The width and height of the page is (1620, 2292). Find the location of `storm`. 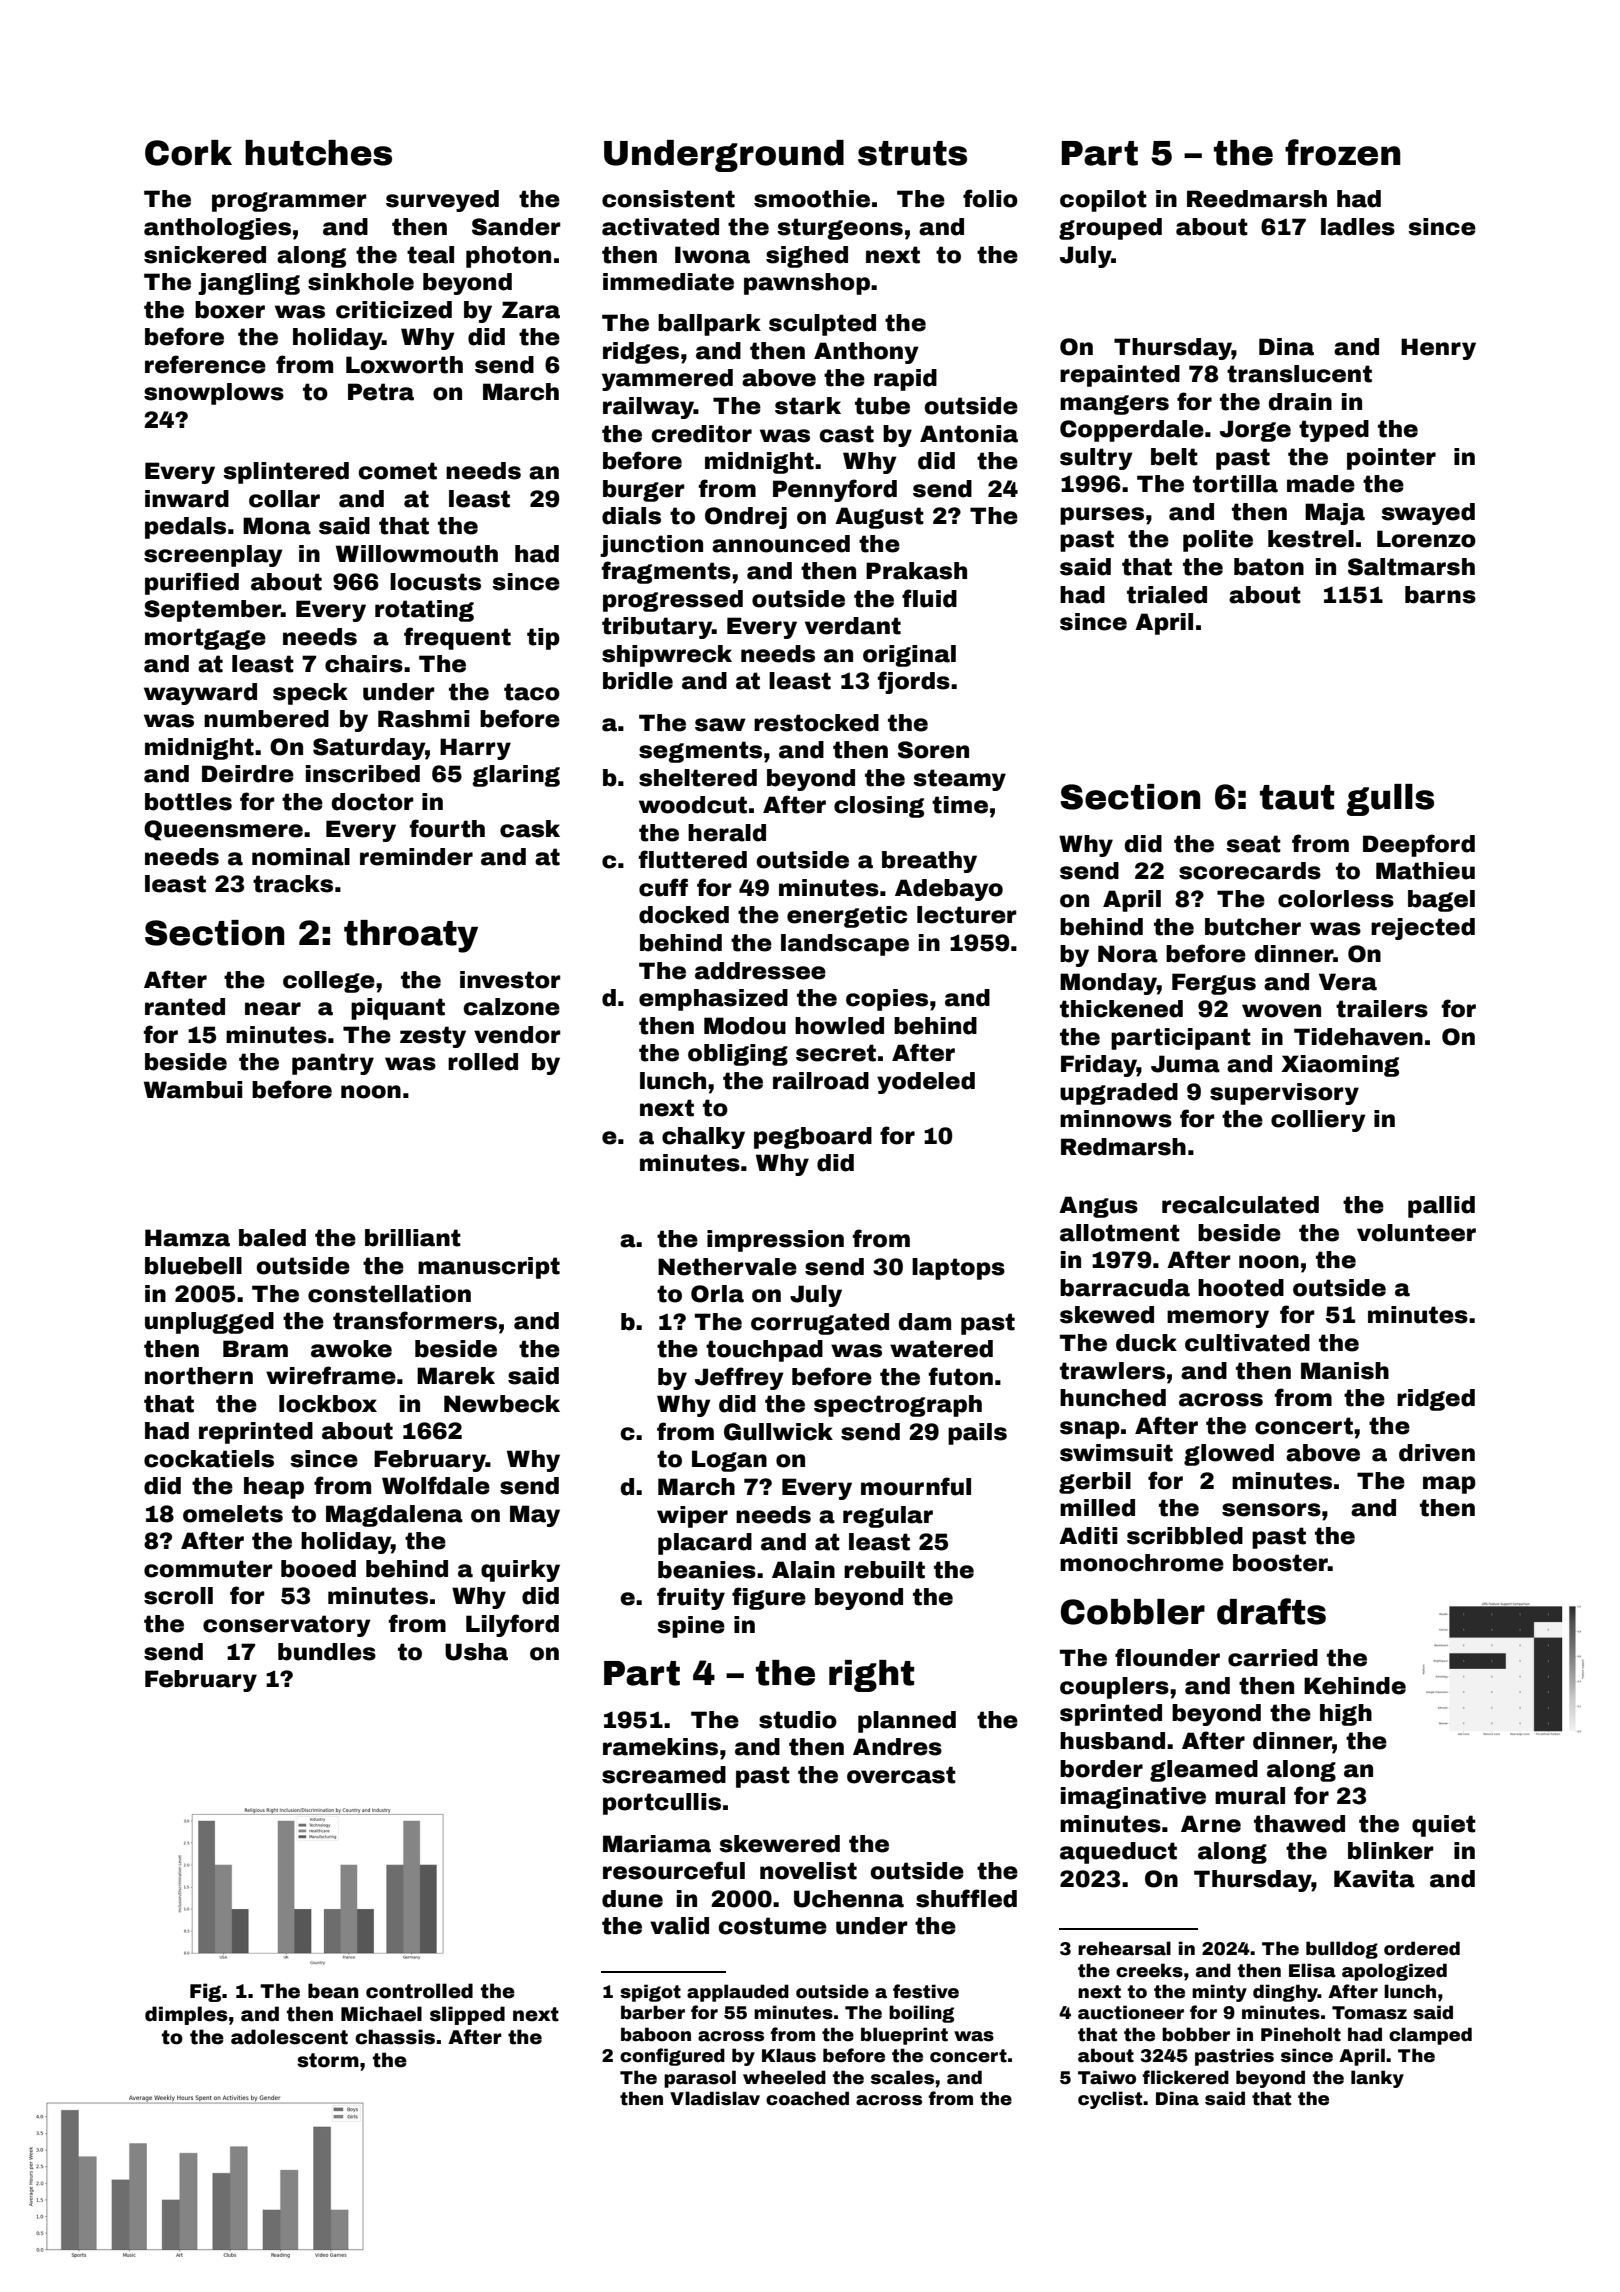

storm is located at coordinates (328, 2060).
